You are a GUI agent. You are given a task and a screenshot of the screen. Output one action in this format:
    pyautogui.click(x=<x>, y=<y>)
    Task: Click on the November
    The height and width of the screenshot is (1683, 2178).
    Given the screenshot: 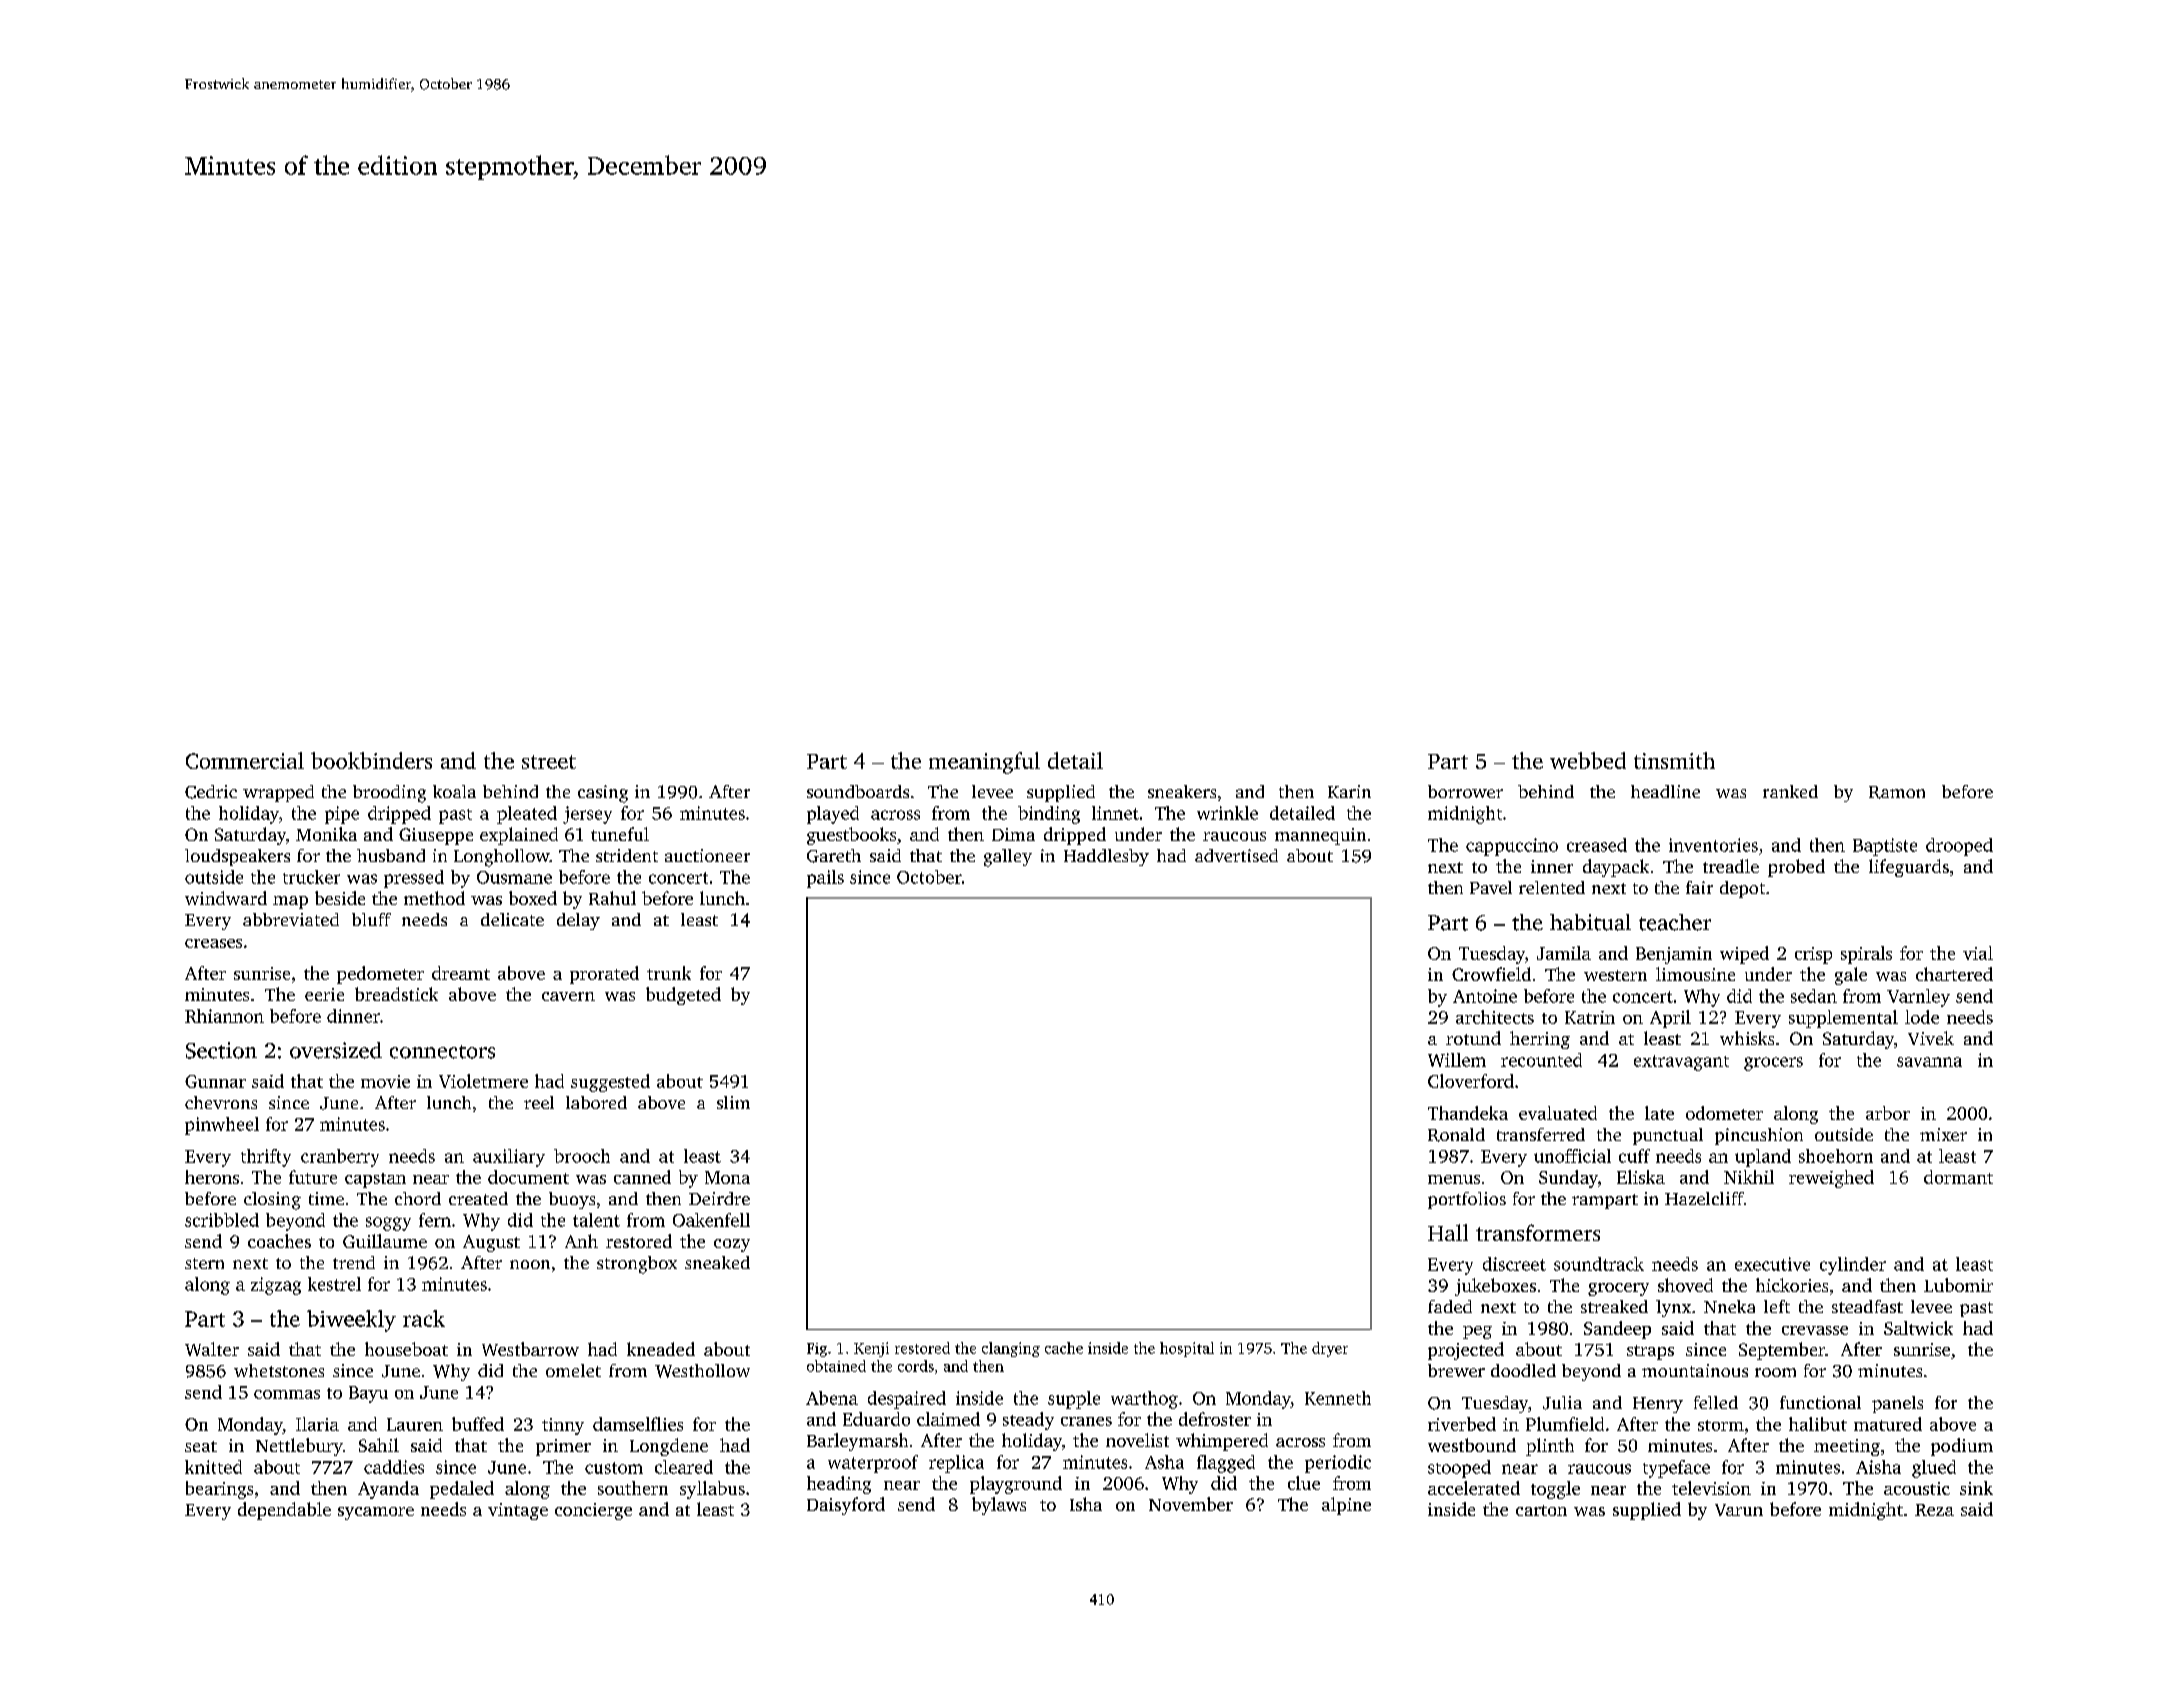 What is the action you would take?
    pyautogui.click(x=1191, y=1504)
